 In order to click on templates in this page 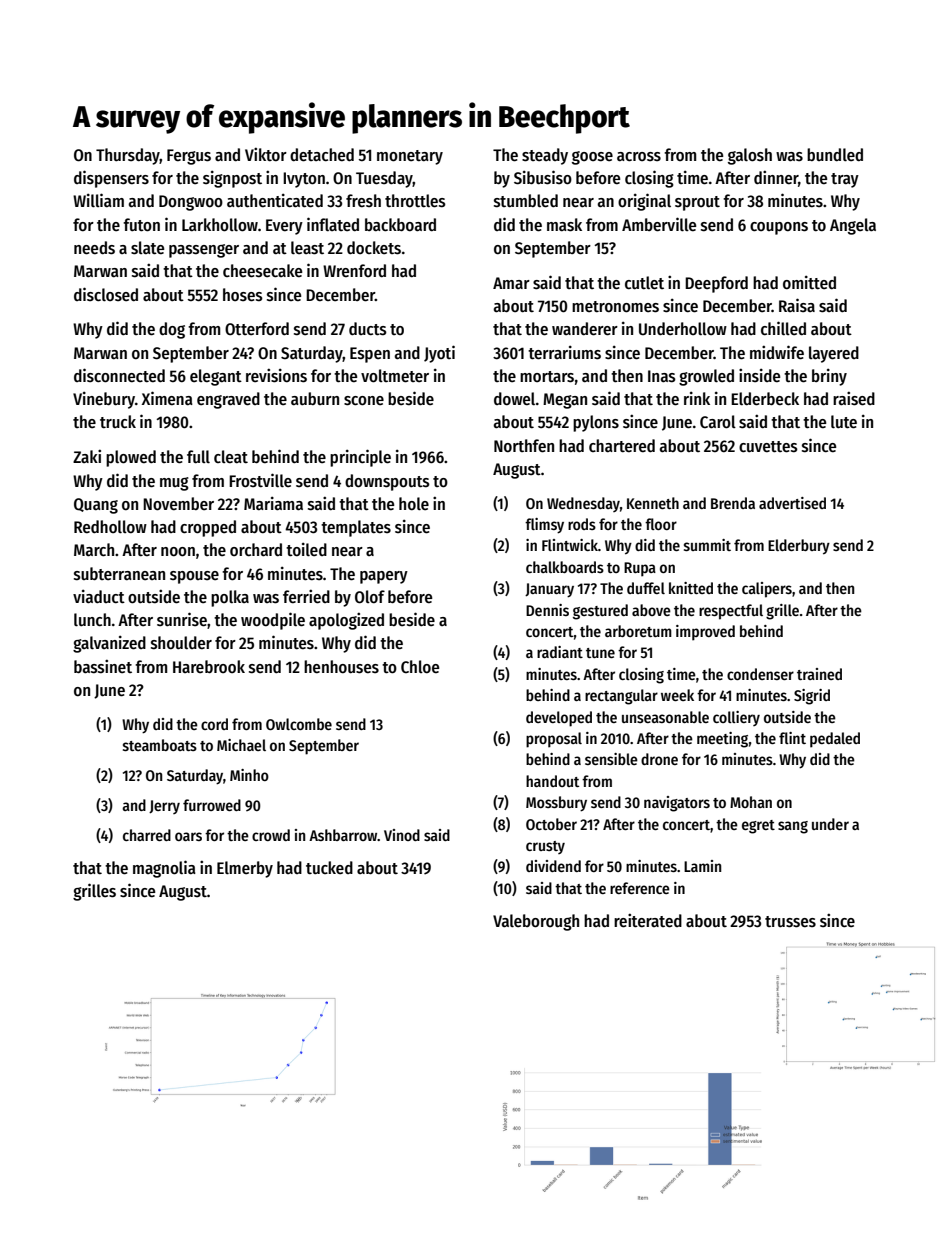, I will do `click(356, 528)`.
